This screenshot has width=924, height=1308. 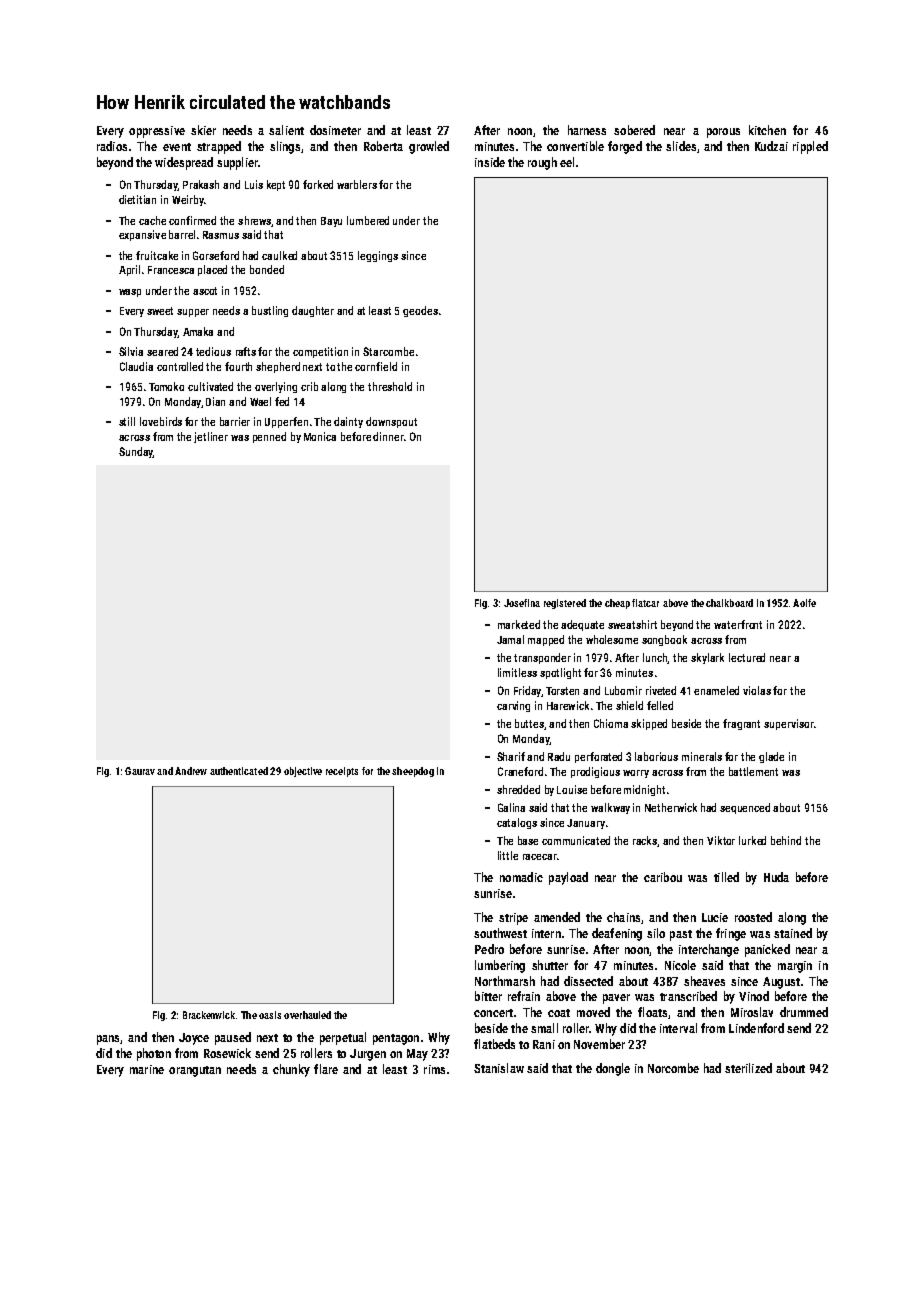 I want to click on Andrew, so click(x=191, y=771).
